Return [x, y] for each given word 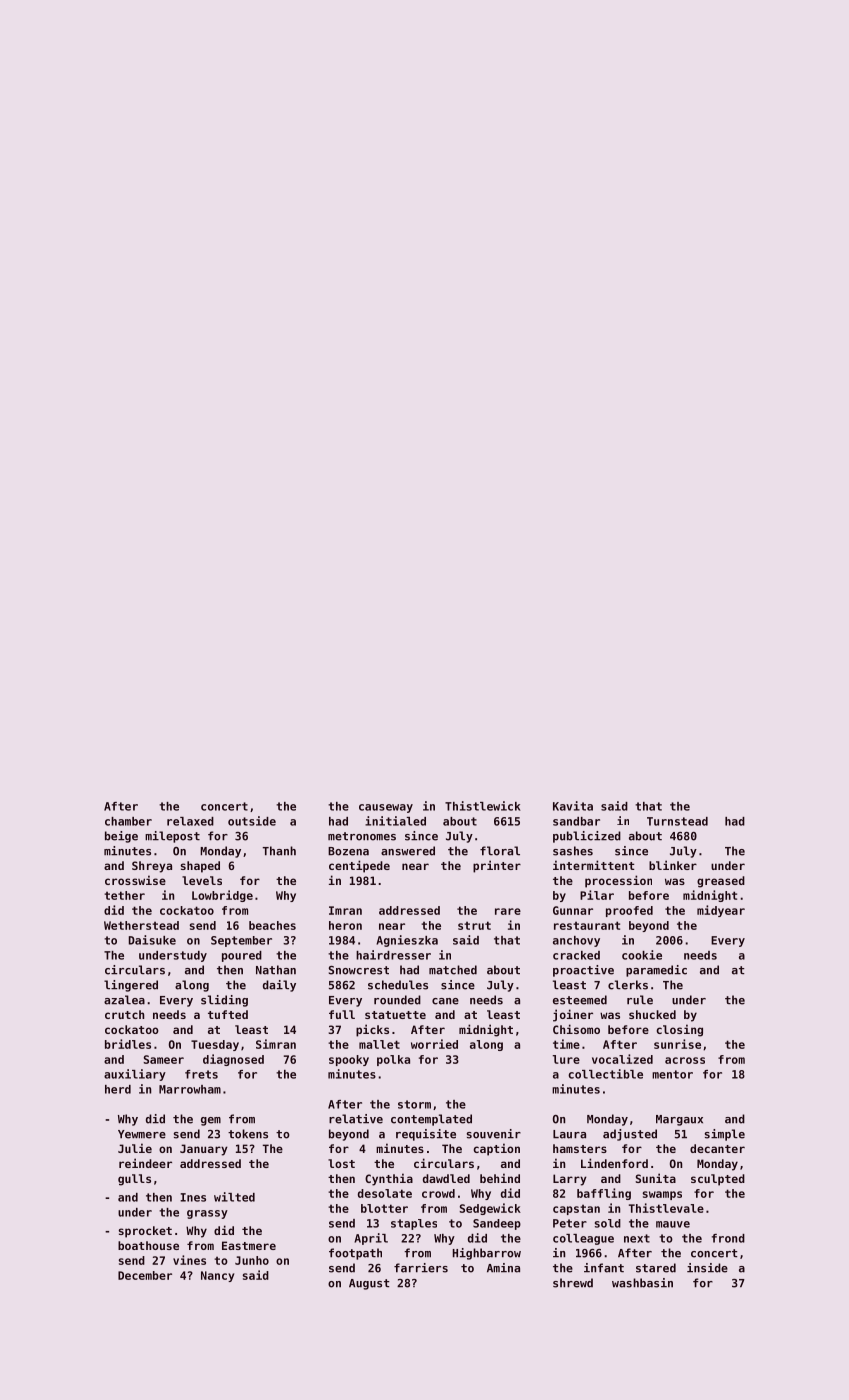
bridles [128, 1044]
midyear [721, 911]
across [685, 1060]
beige [121, 837]
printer [497, 866]
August [369, 1284]
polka [393, 1060]
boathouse [148, 1245]
